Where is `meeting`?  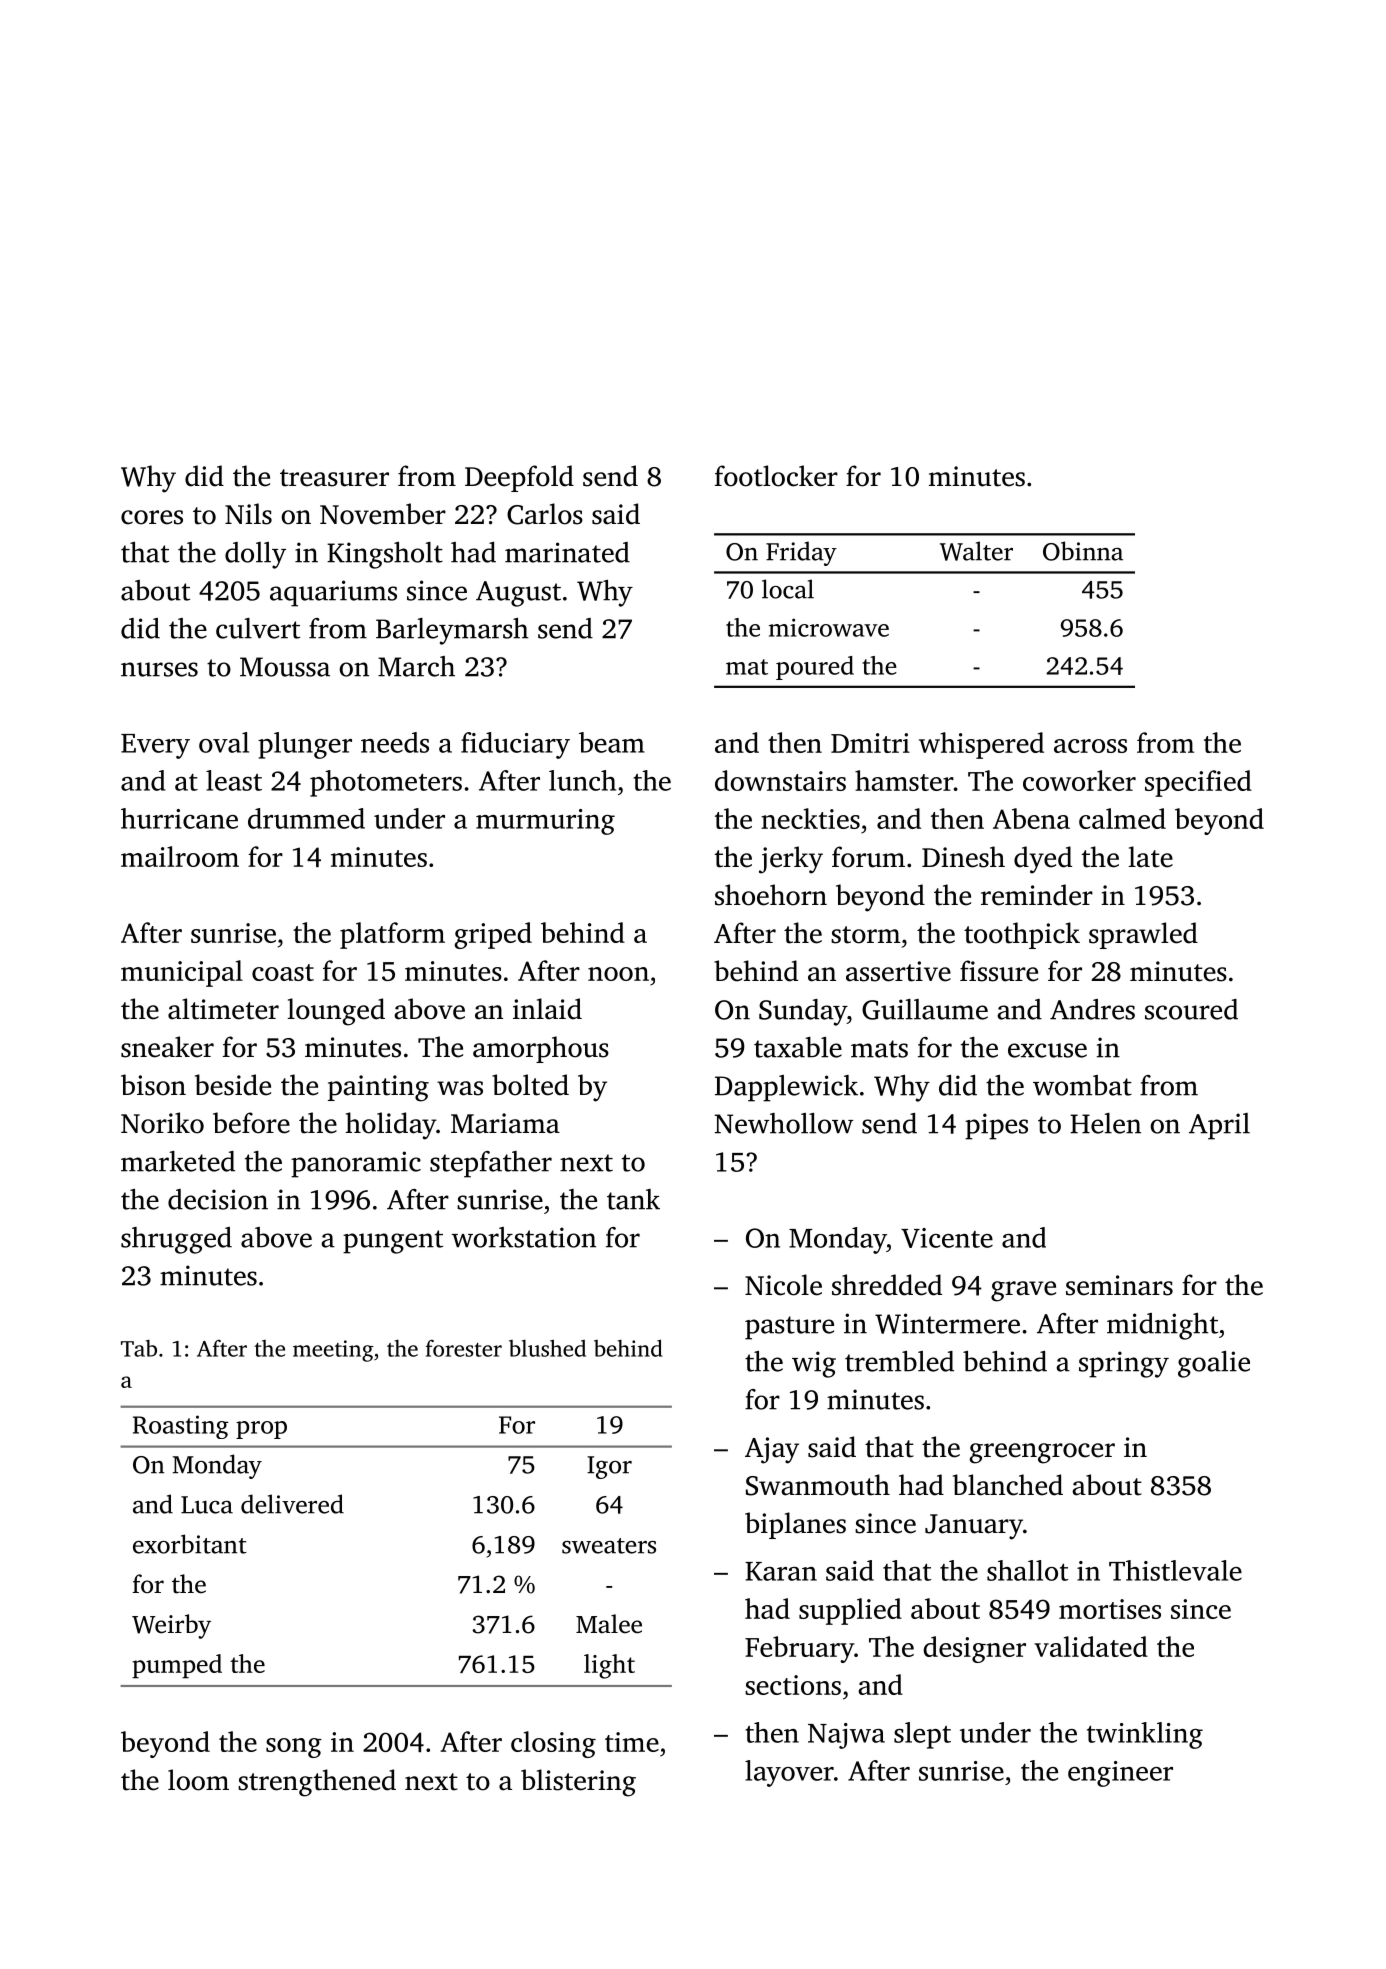 meeting is located at coordinates (333, 1351).
